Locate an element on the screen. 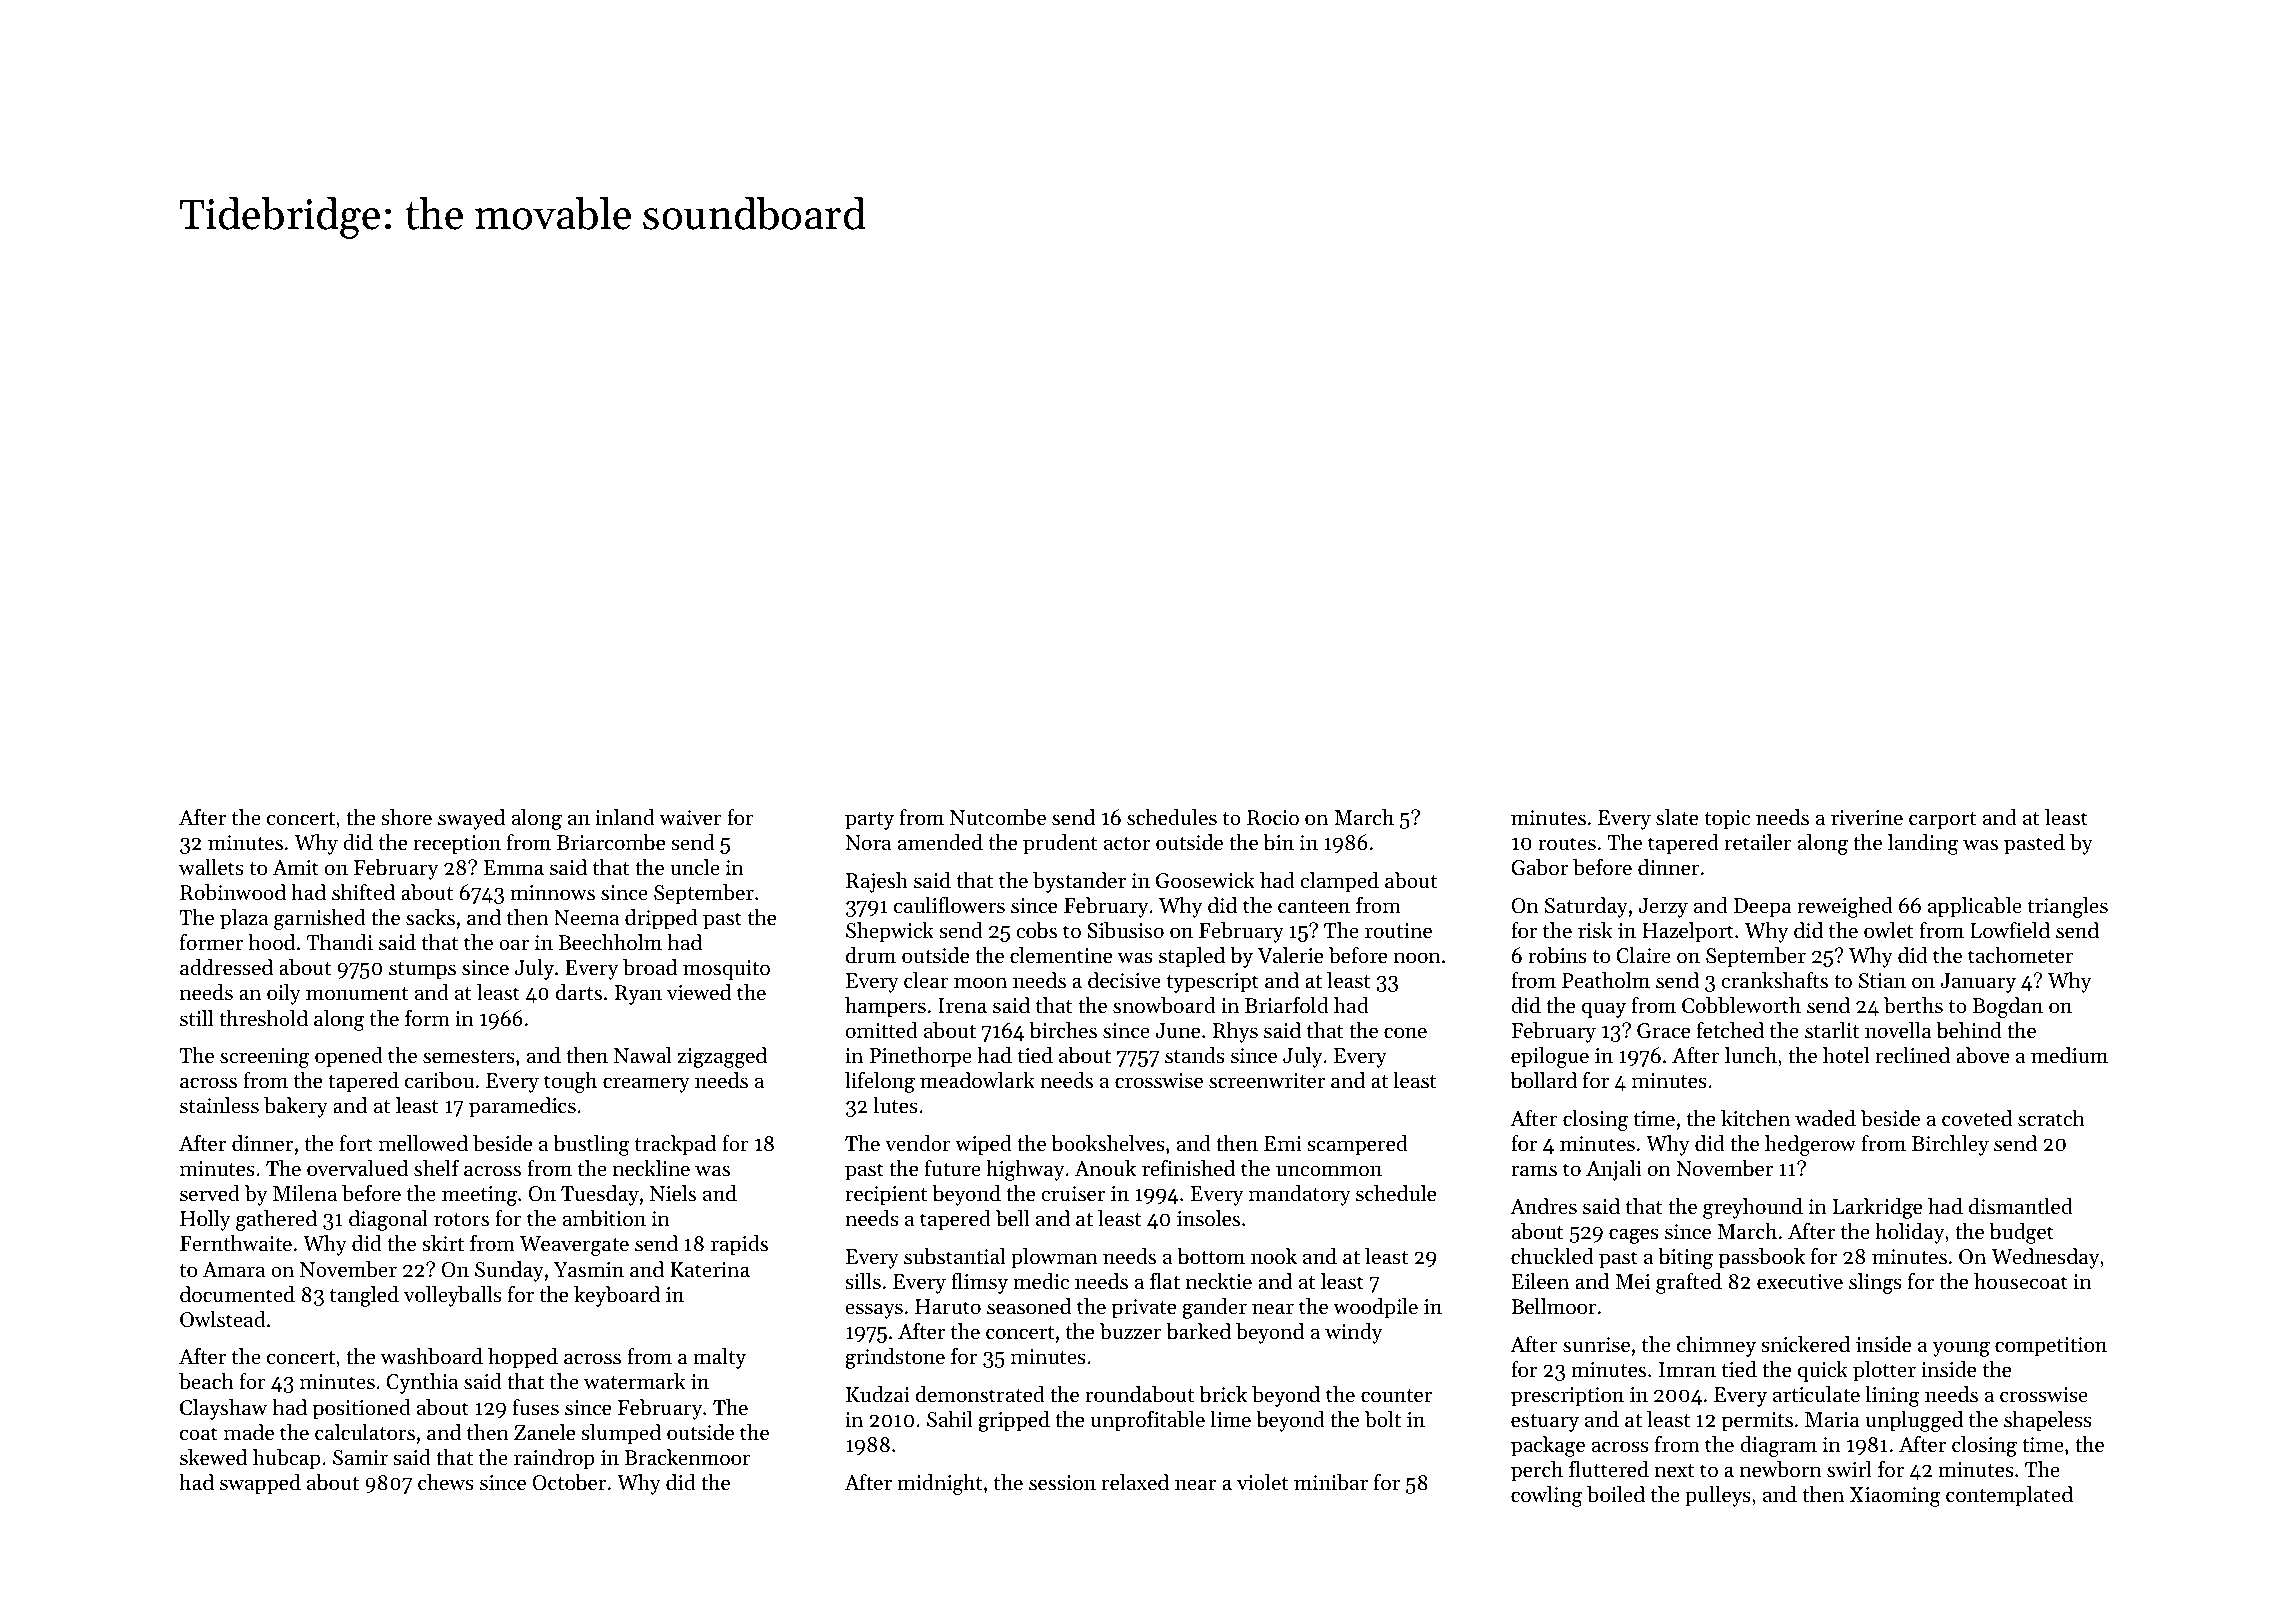  landing is located at coordinates (1923, 844).
